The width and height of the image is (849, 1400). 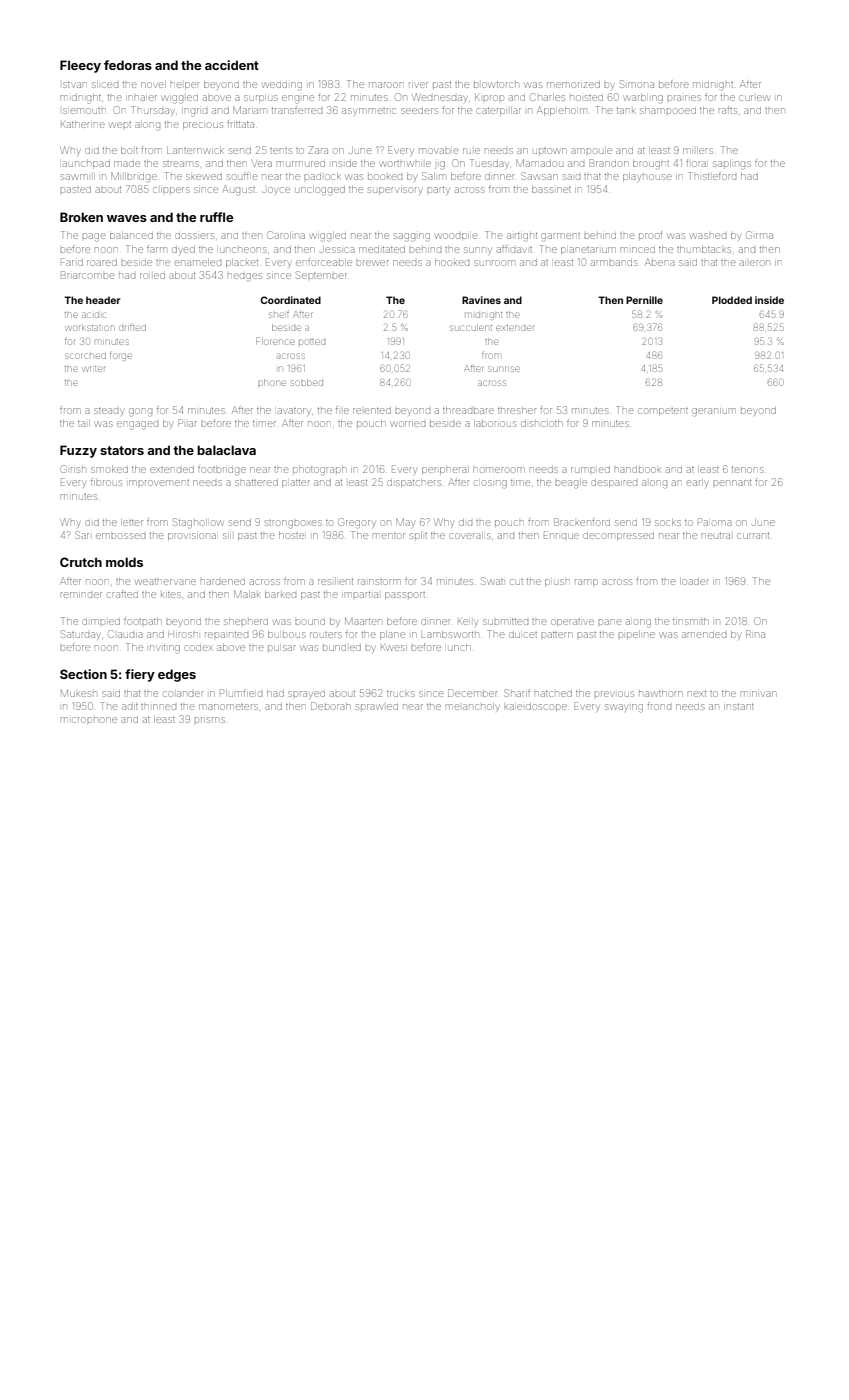 I want to click on swaying, so click(x=624, y=708).
